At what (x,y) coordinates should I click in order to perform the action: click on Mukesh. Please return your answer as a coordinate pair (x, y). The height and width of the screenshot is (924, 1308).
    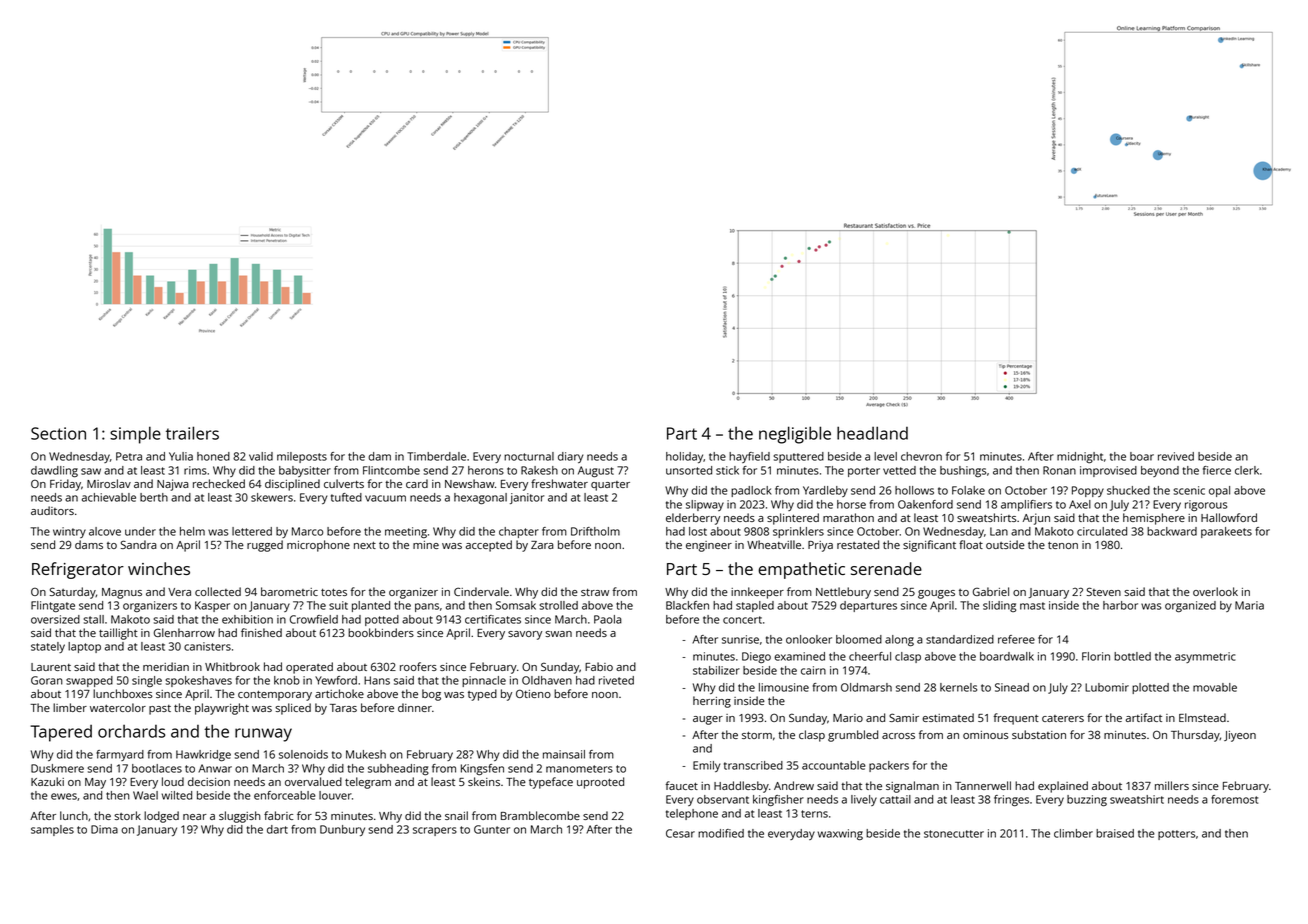
    Looking at the image, I should click on (366, 754).
